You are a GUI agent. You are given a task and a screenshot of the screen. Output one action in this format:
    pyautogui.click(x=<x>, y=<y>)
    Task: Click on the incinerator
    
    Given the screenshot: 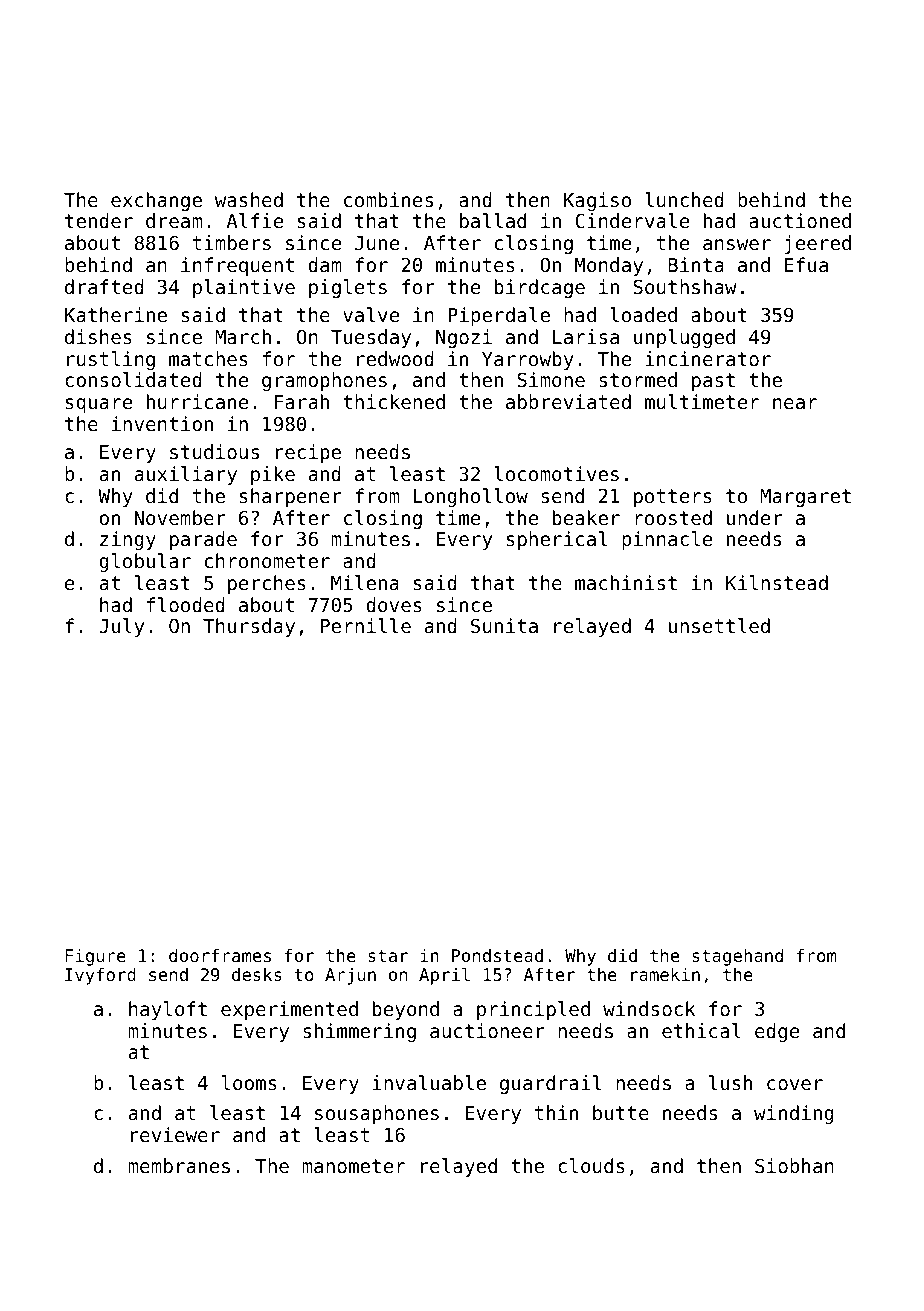 What is the action you would take?
    pyautogui.click(x=708, y=358)
